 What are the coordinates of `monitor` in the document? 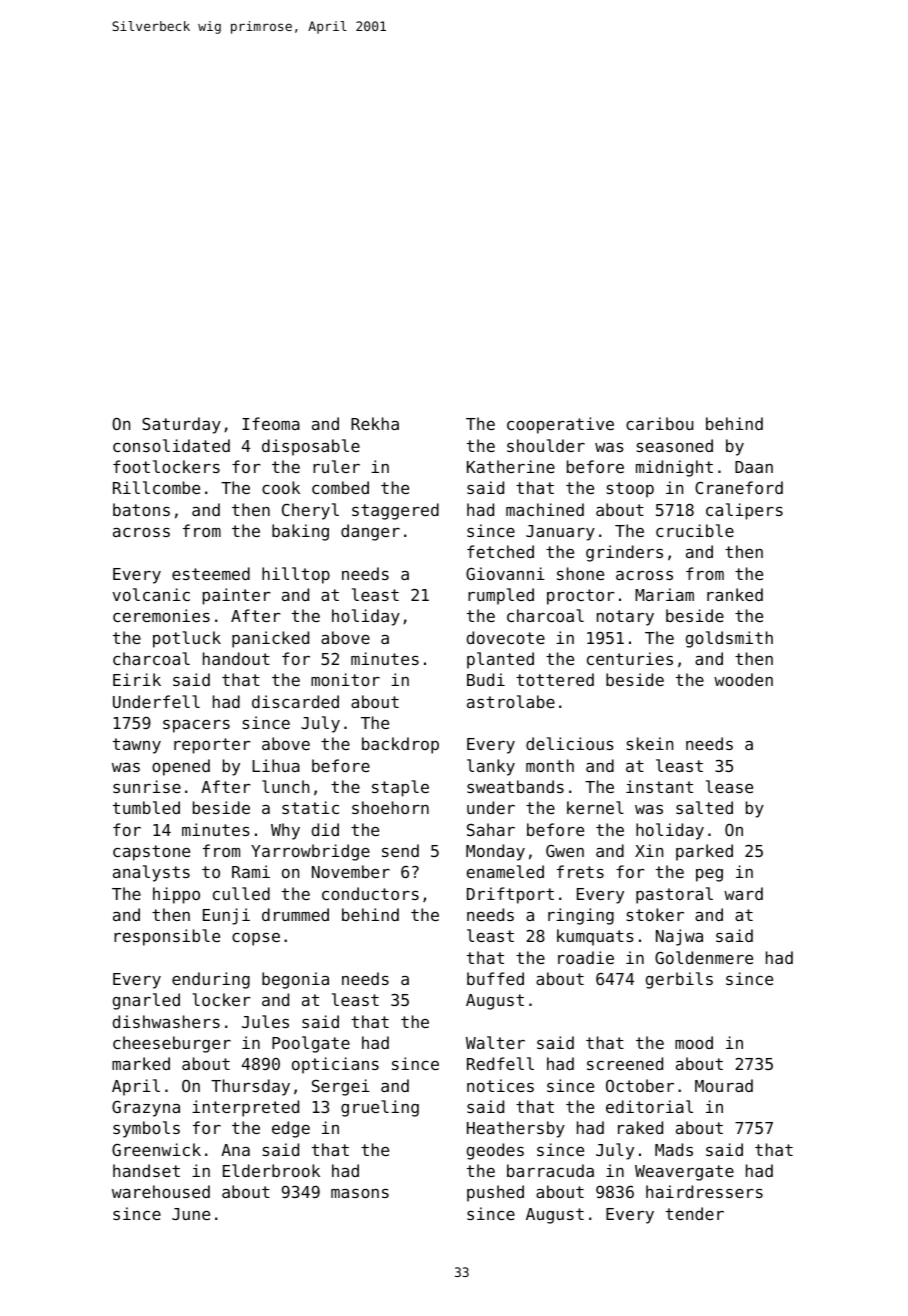 It's located at (345, 679).
